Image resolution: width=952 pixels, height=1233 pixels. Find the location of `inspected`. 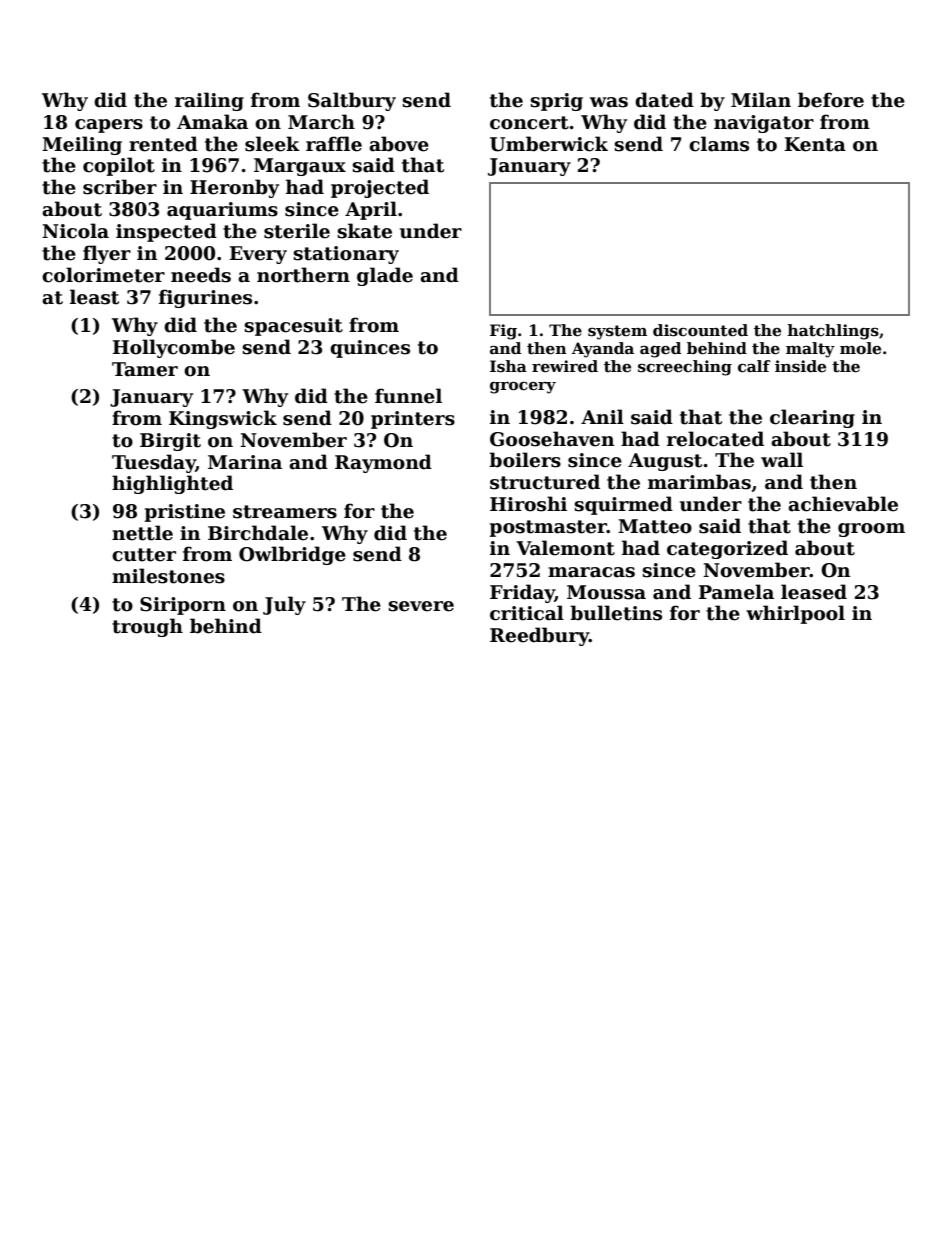

inspected is located at coordinates (166, 232).
